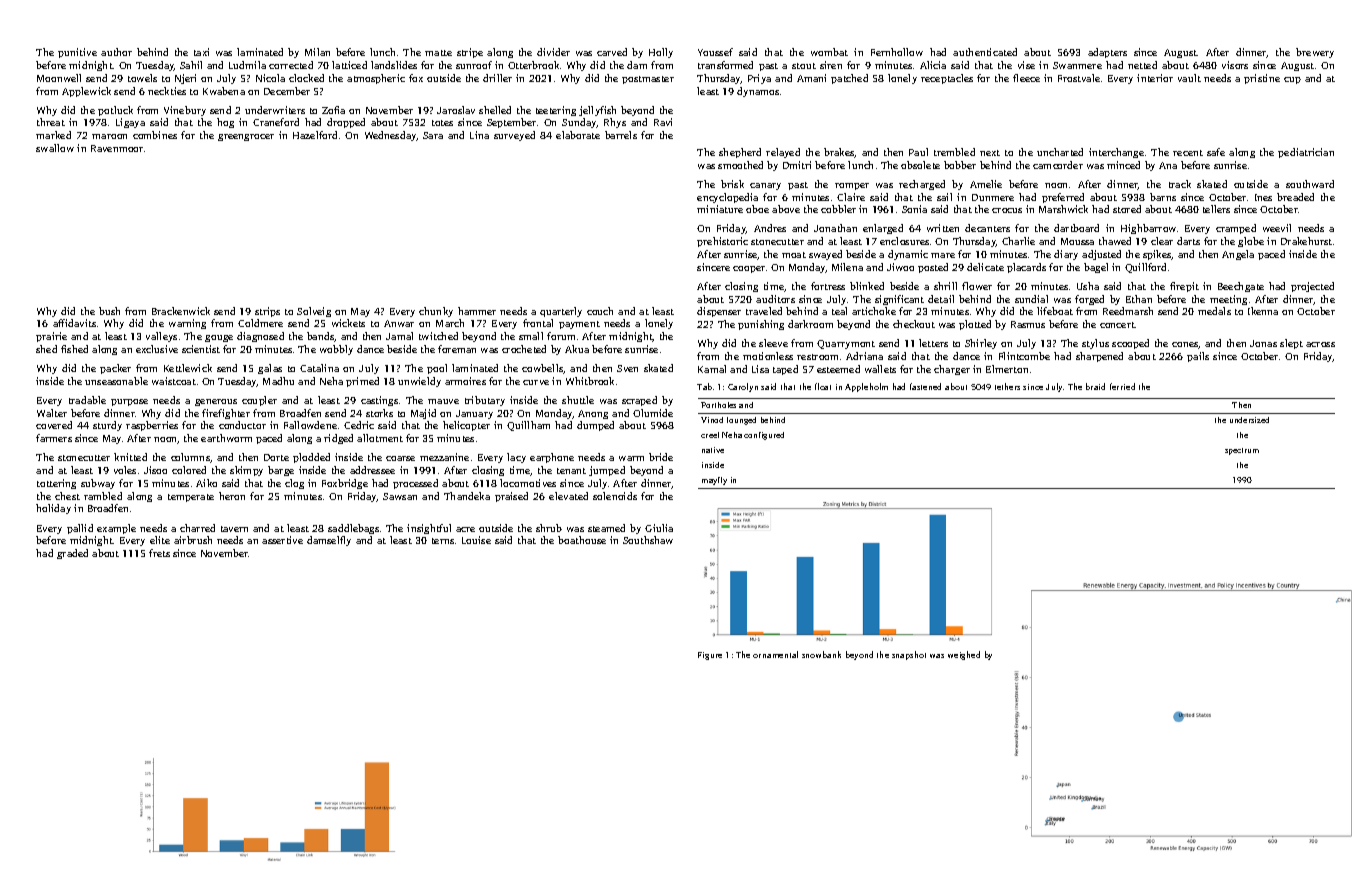  I want to click on affidavits, so click(74, 323).
